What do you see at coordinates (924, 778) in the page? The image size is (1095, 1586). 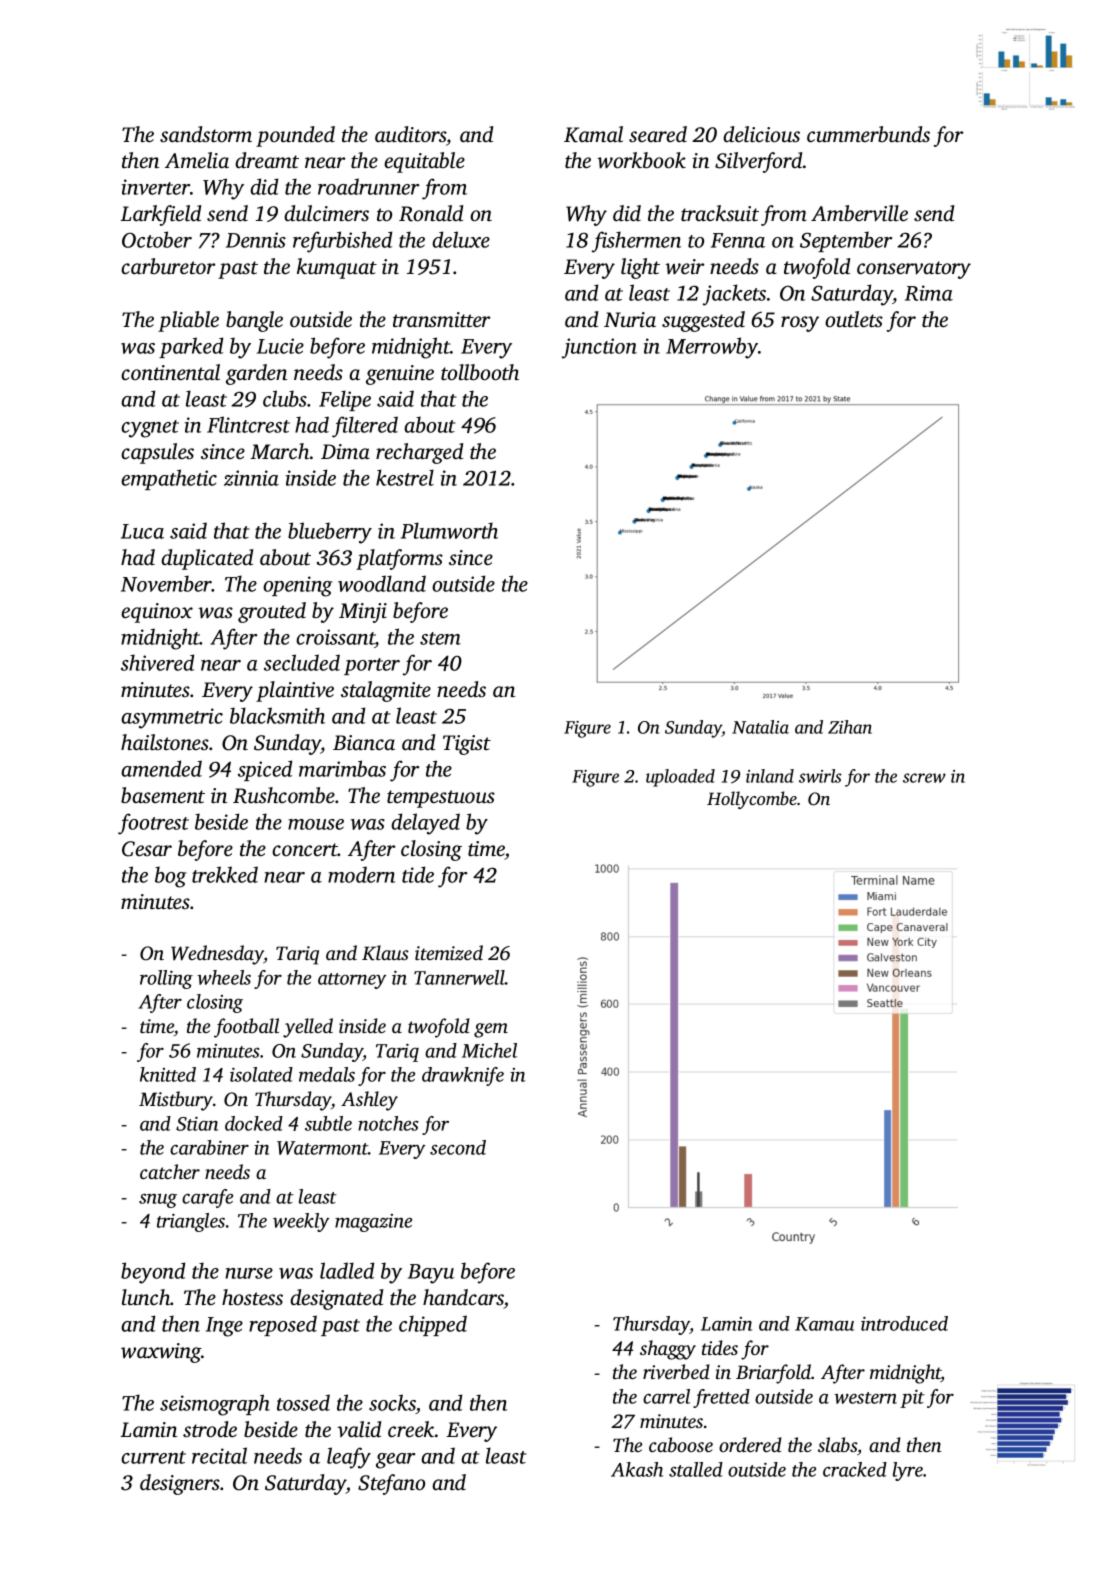 I see `screw` at bounding box center [924, 778].
